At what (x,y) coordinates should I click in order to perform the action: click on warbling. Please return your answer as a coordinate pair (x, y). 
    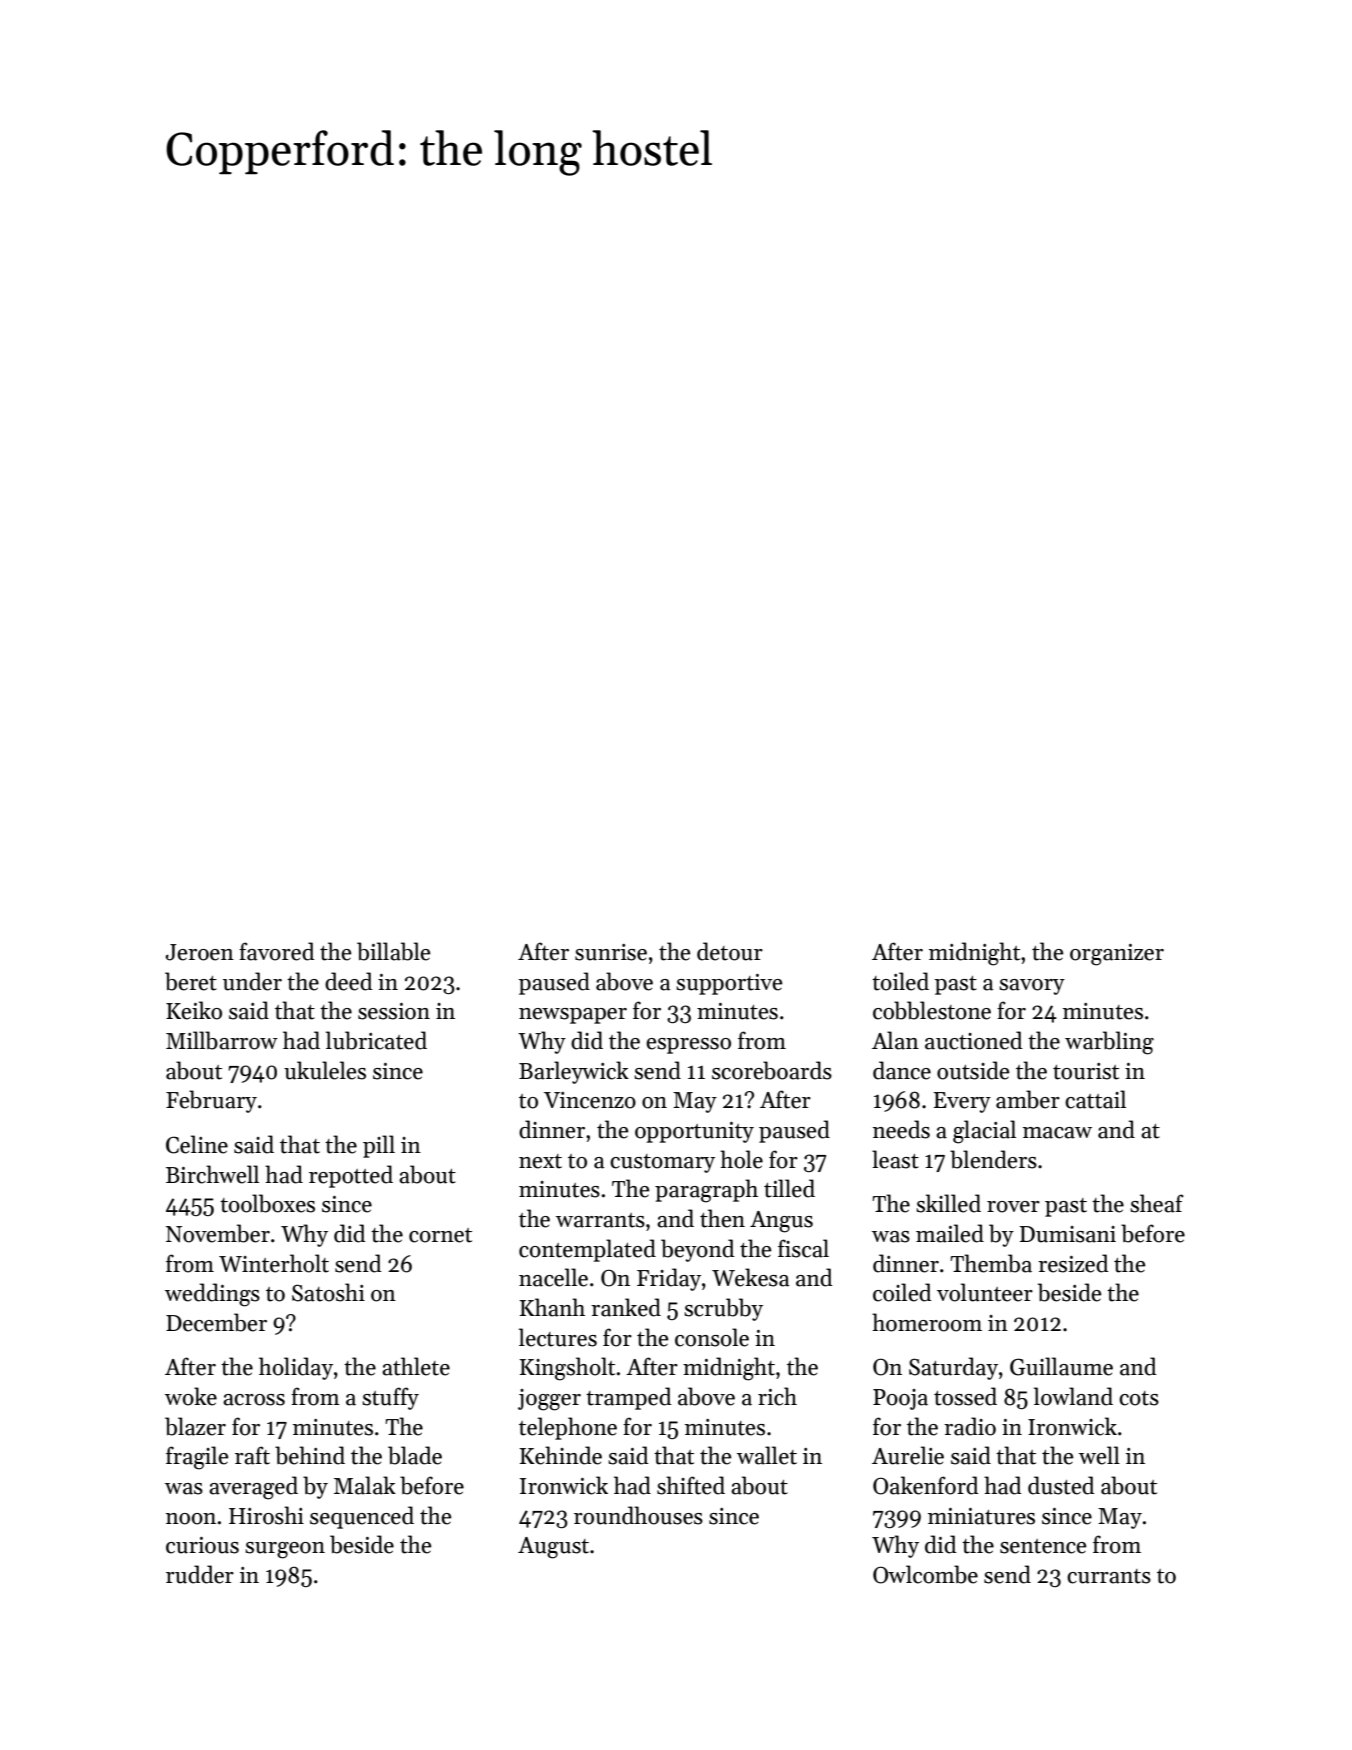
    Looking at the image, I should click on (1109, 1043).
